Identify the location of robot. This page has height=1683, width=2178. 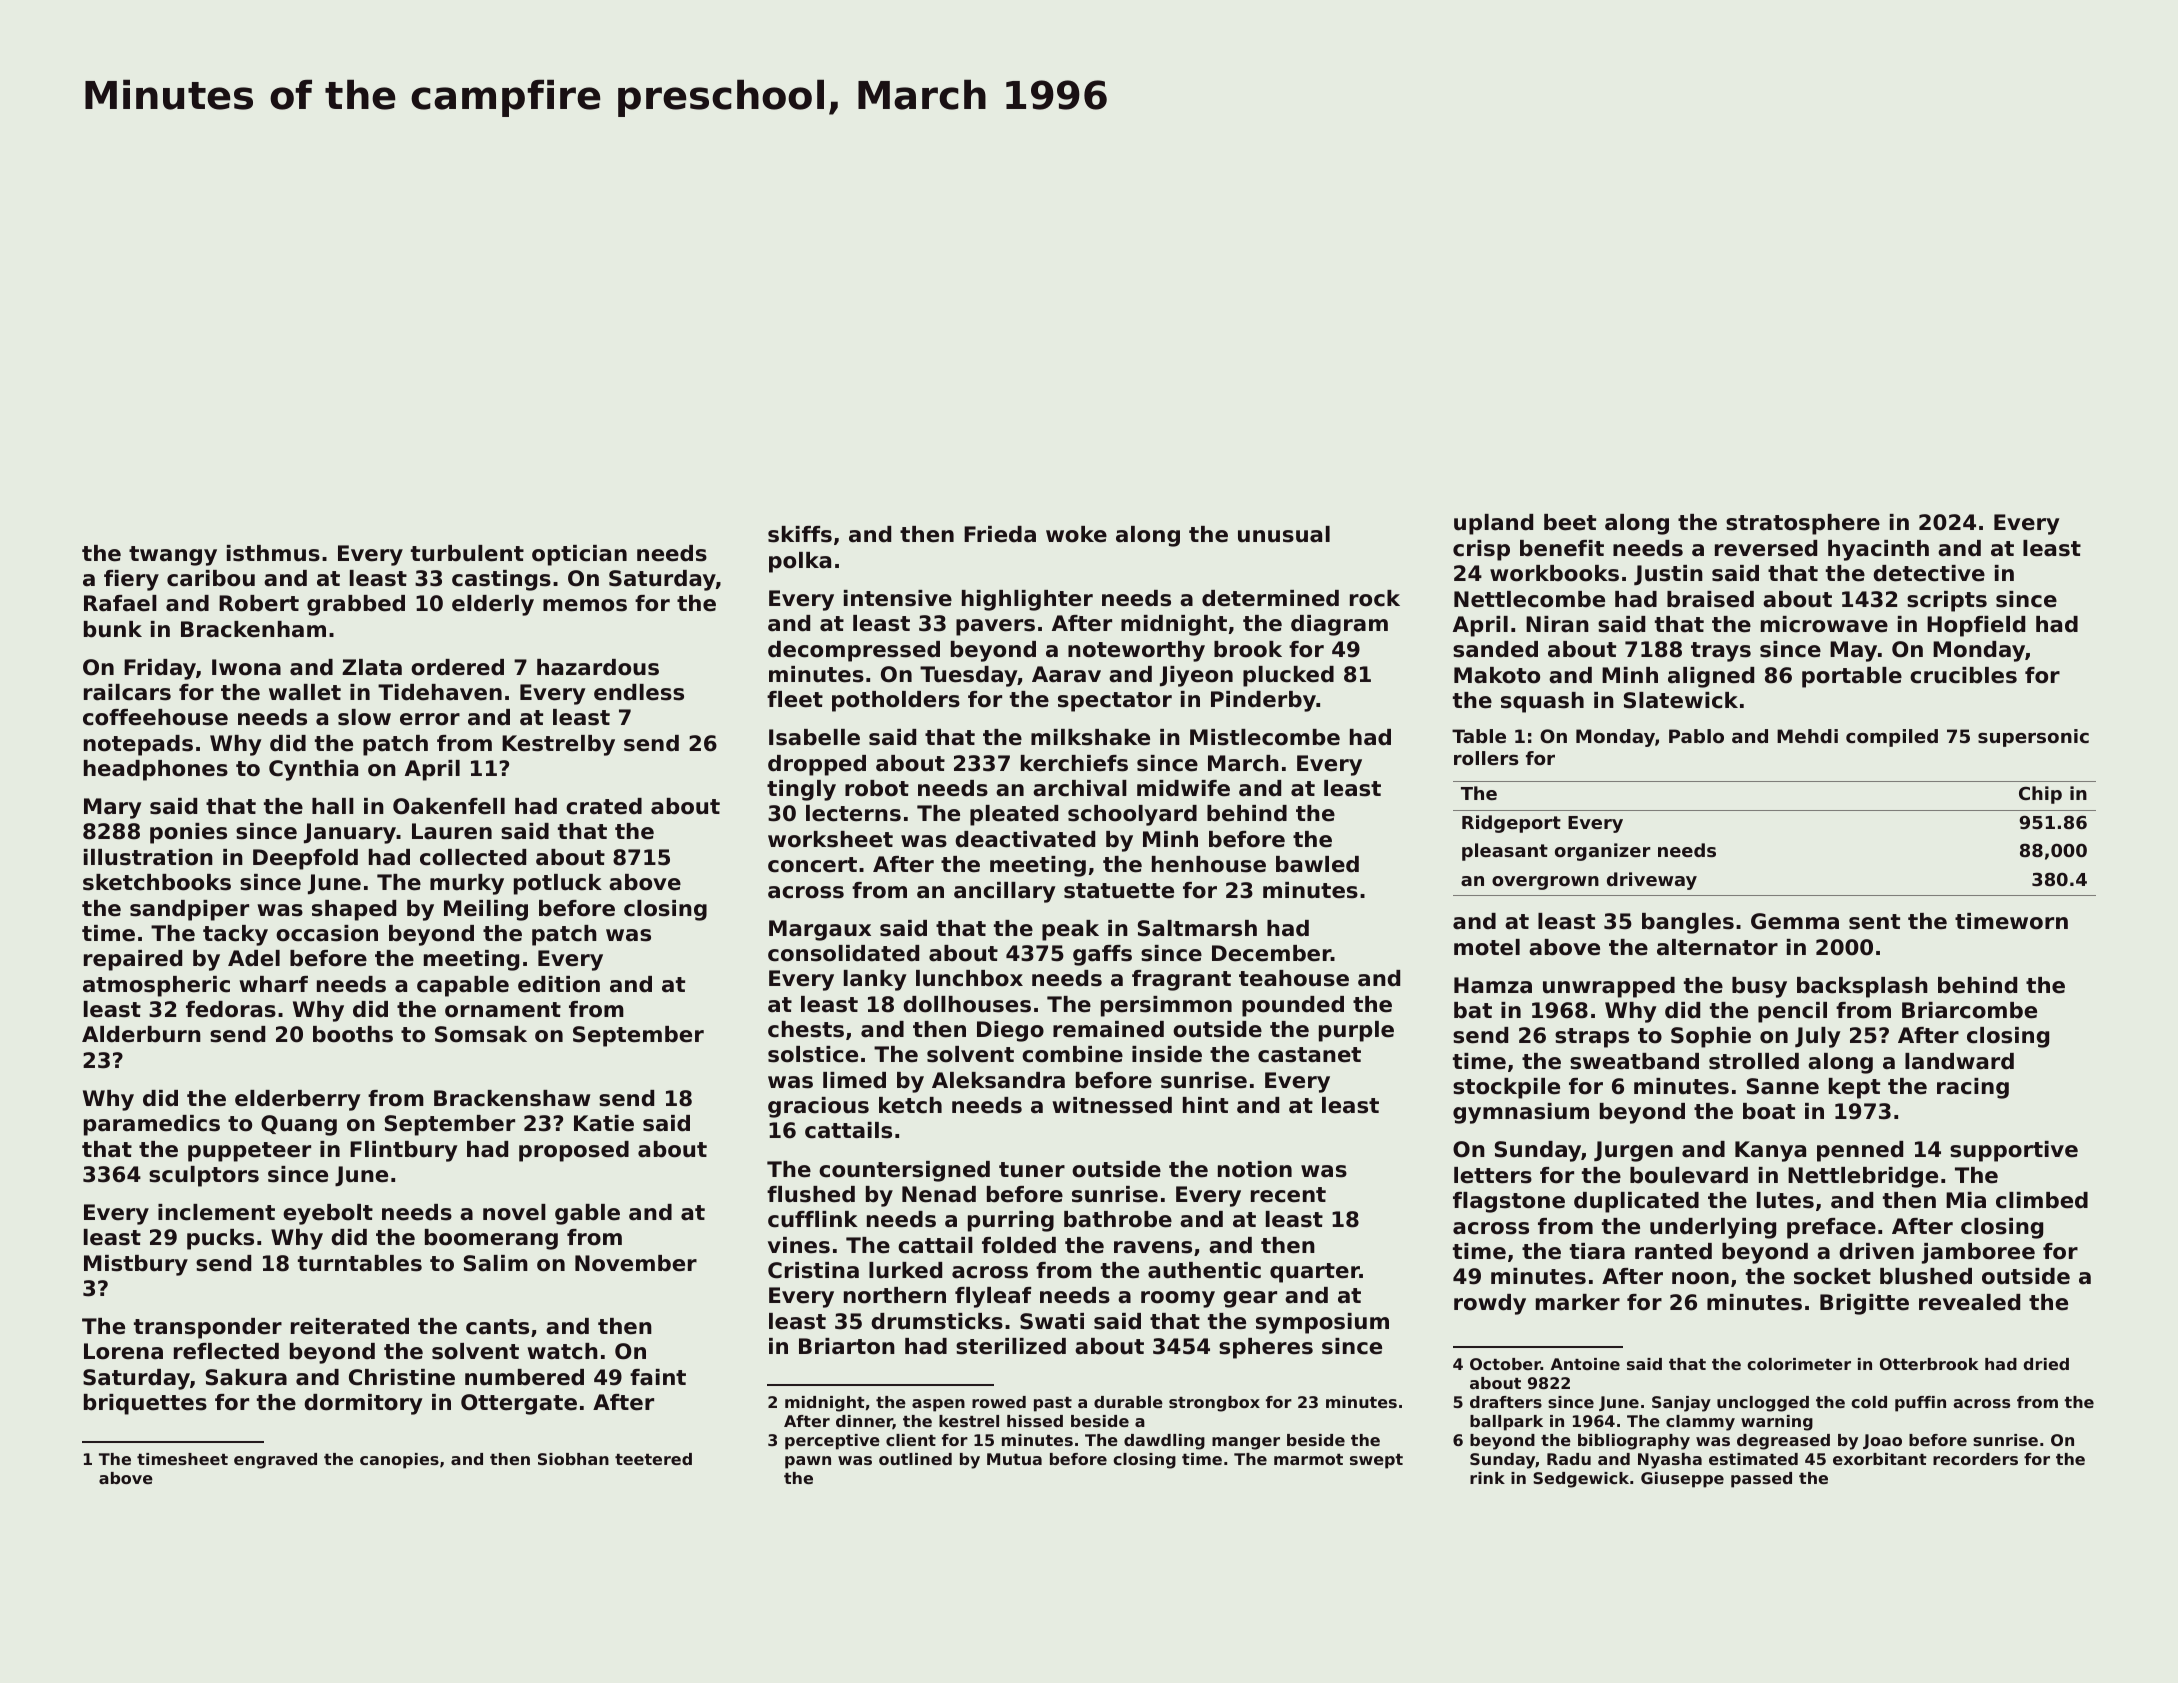
(877, 788).
